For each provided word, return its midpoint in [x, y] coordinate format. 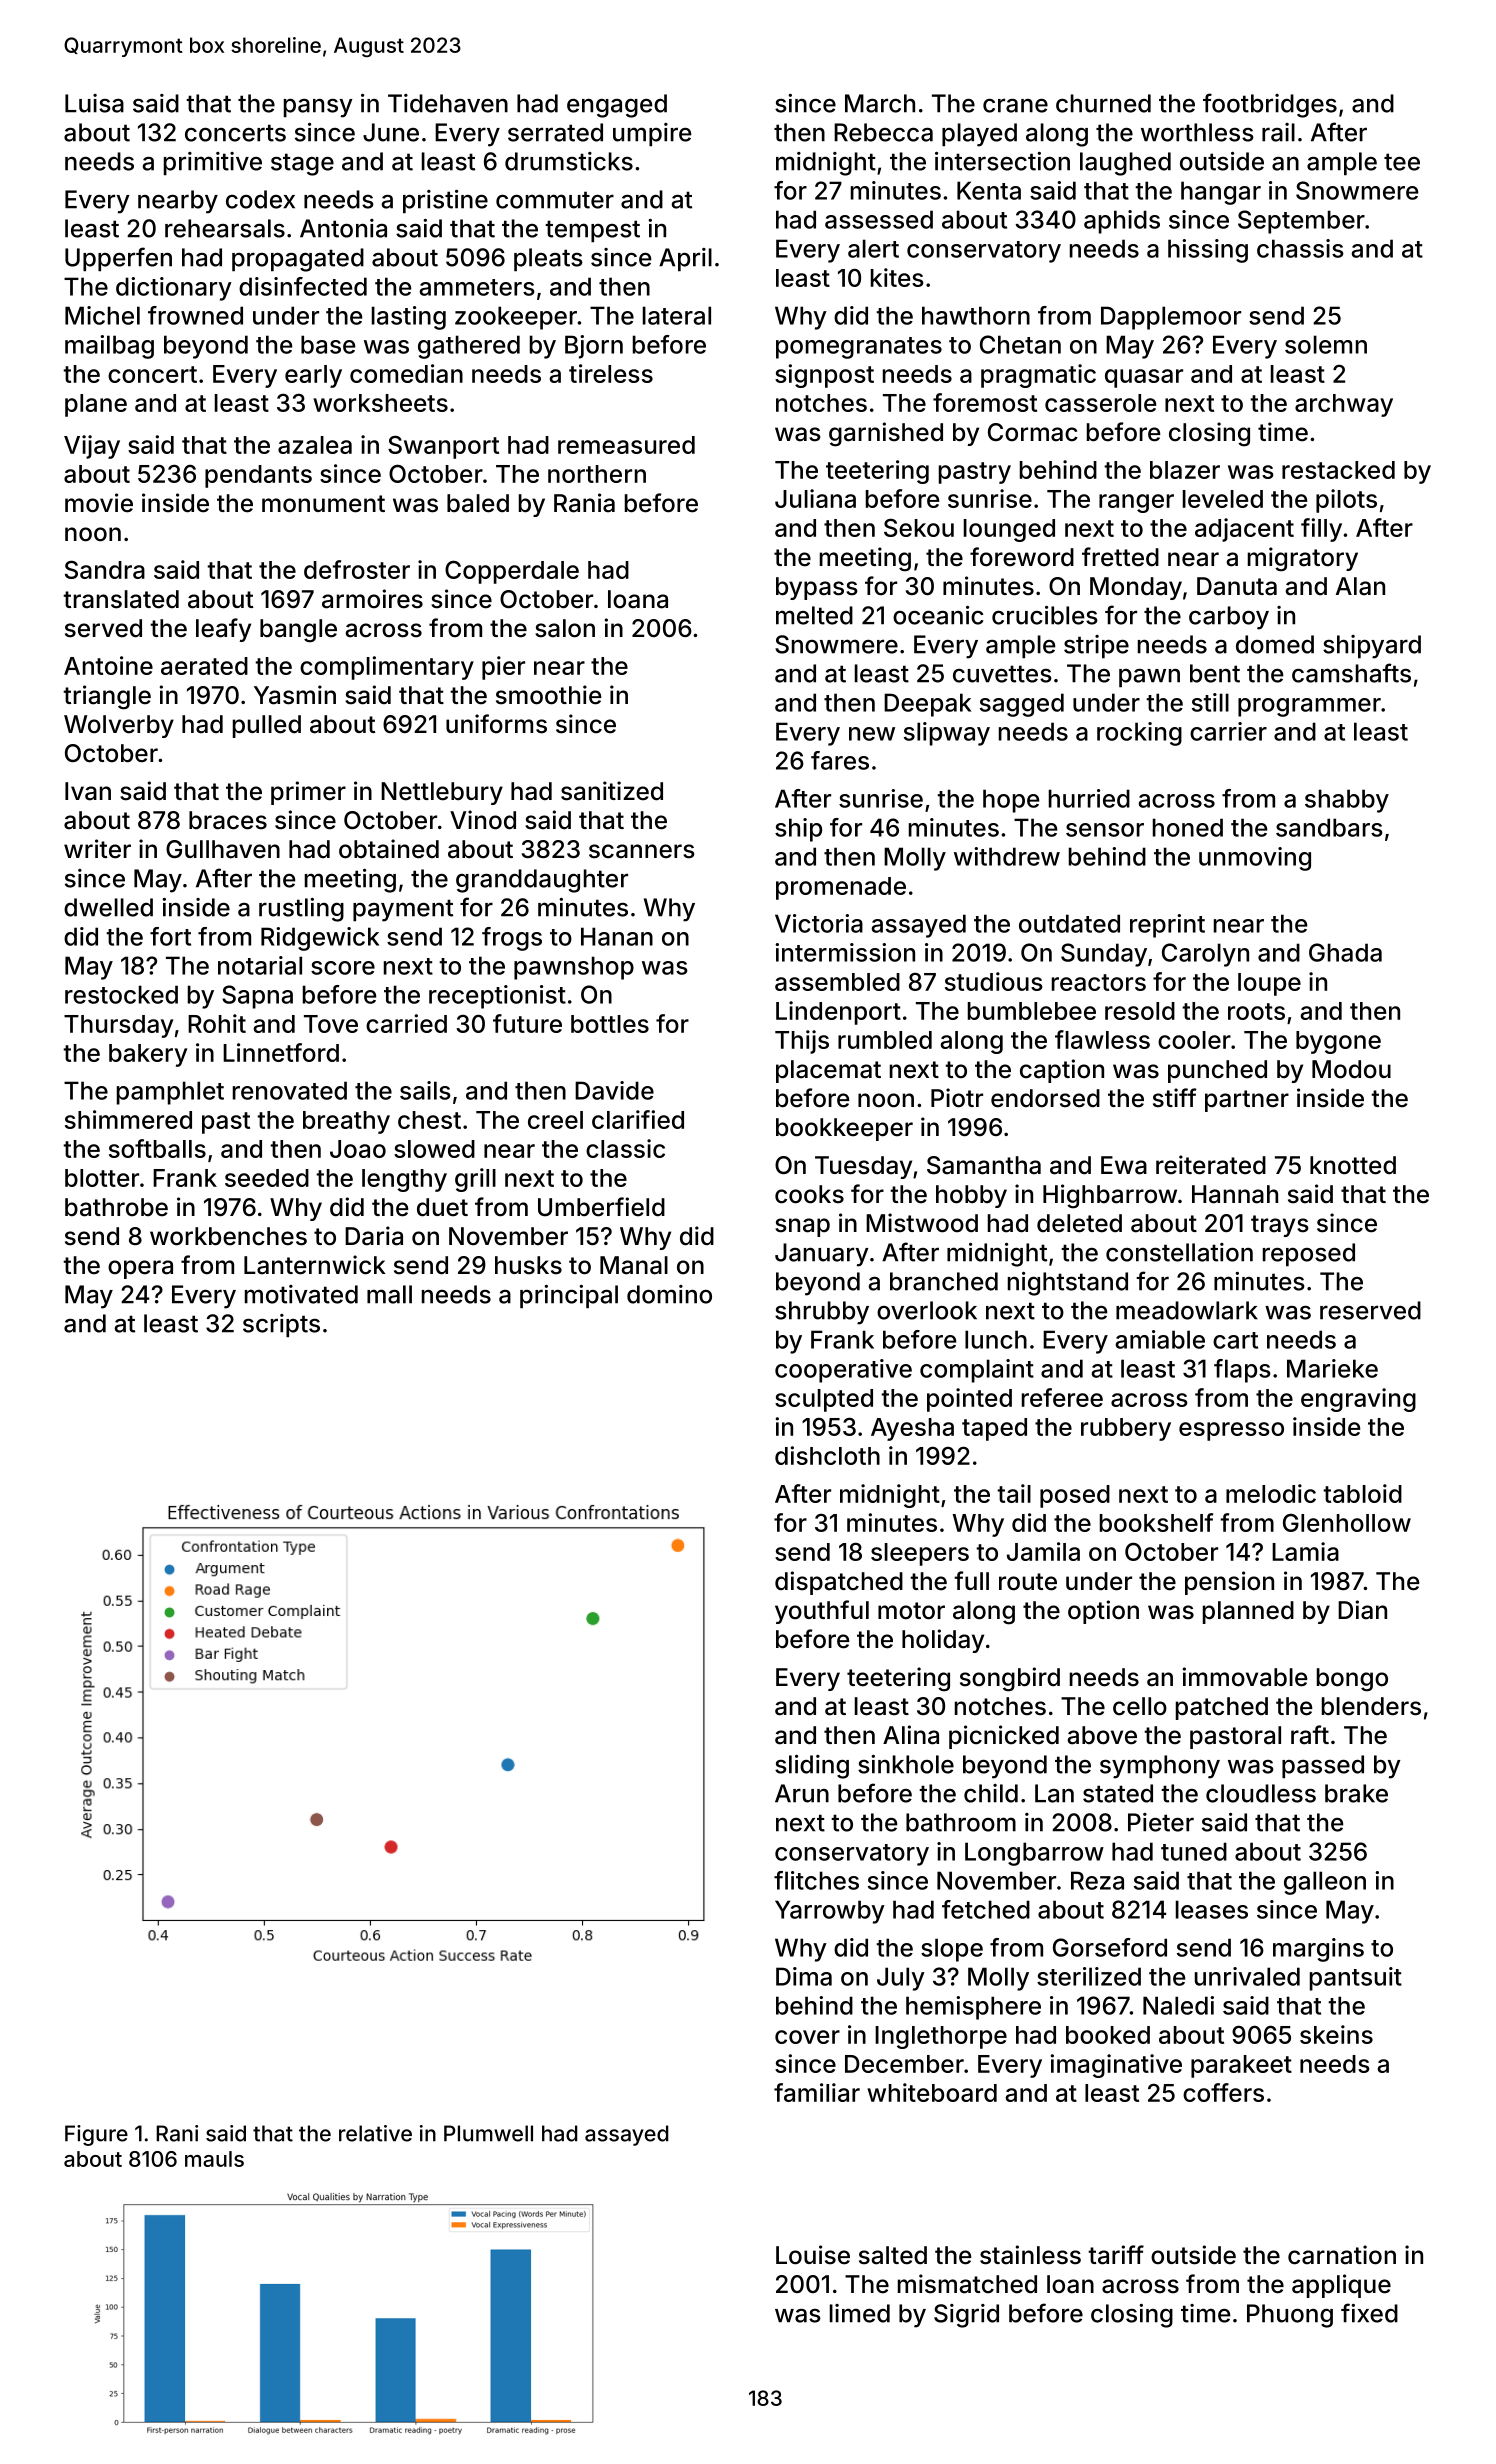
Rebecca [883, 132]
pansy [318, 108]
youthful [822, 1612]
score [343, 968]
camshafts [1351, 673]
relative [375, 2133]
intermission [845, 952]
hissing [1208, 251]
